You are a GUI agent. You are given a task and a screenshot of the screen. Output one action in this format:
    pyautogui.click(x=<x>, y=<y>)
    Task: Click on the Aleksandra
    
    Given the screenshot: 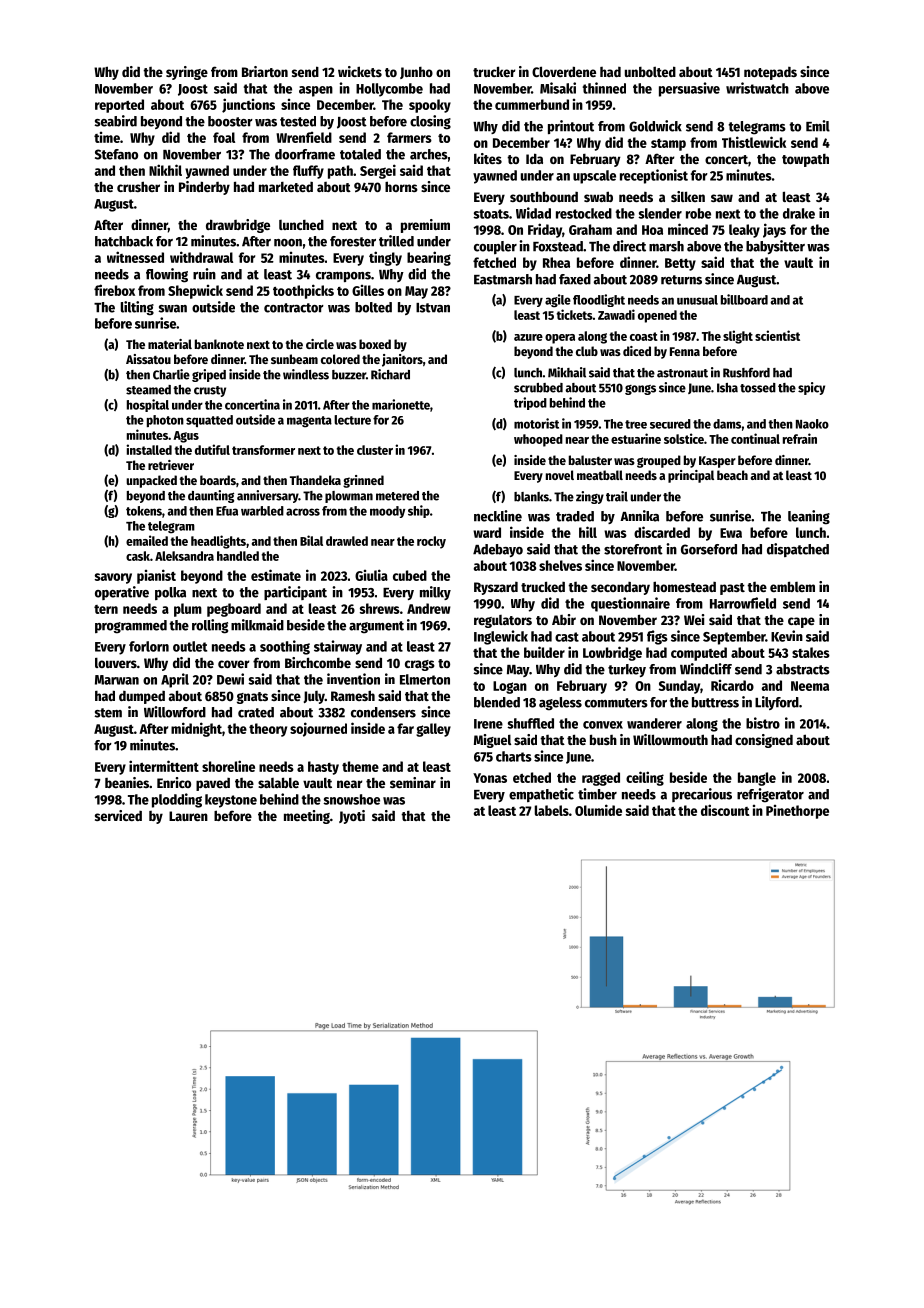 What is the action you would take?
    pyautogui.click(x=184, y=556)
